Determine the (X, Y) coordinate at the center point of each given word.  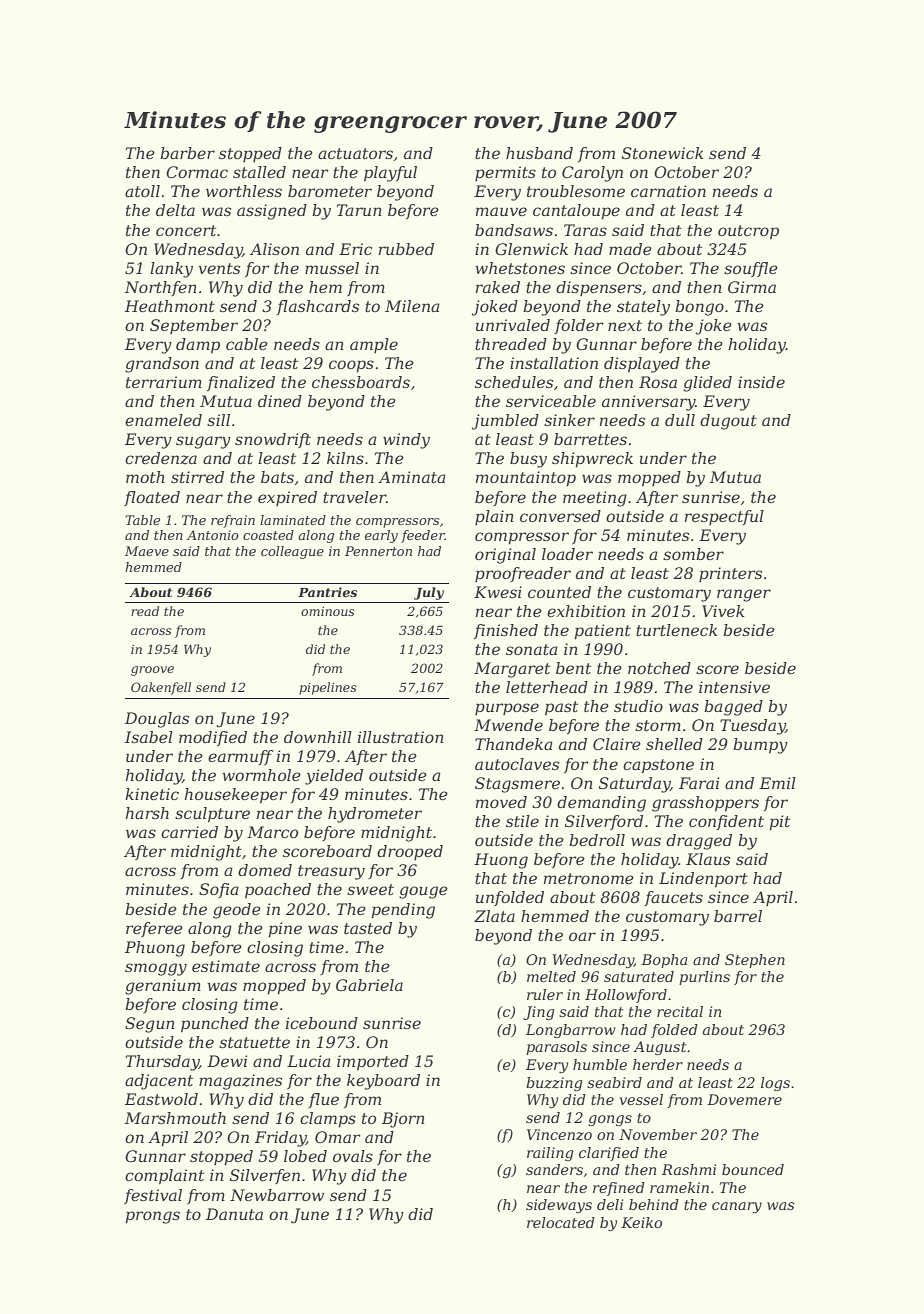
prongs (152, 1217)
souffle (751, 269)
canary (737, 1207)
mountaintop (526, 479)
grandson (162, 365)
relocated (561, 1222)
